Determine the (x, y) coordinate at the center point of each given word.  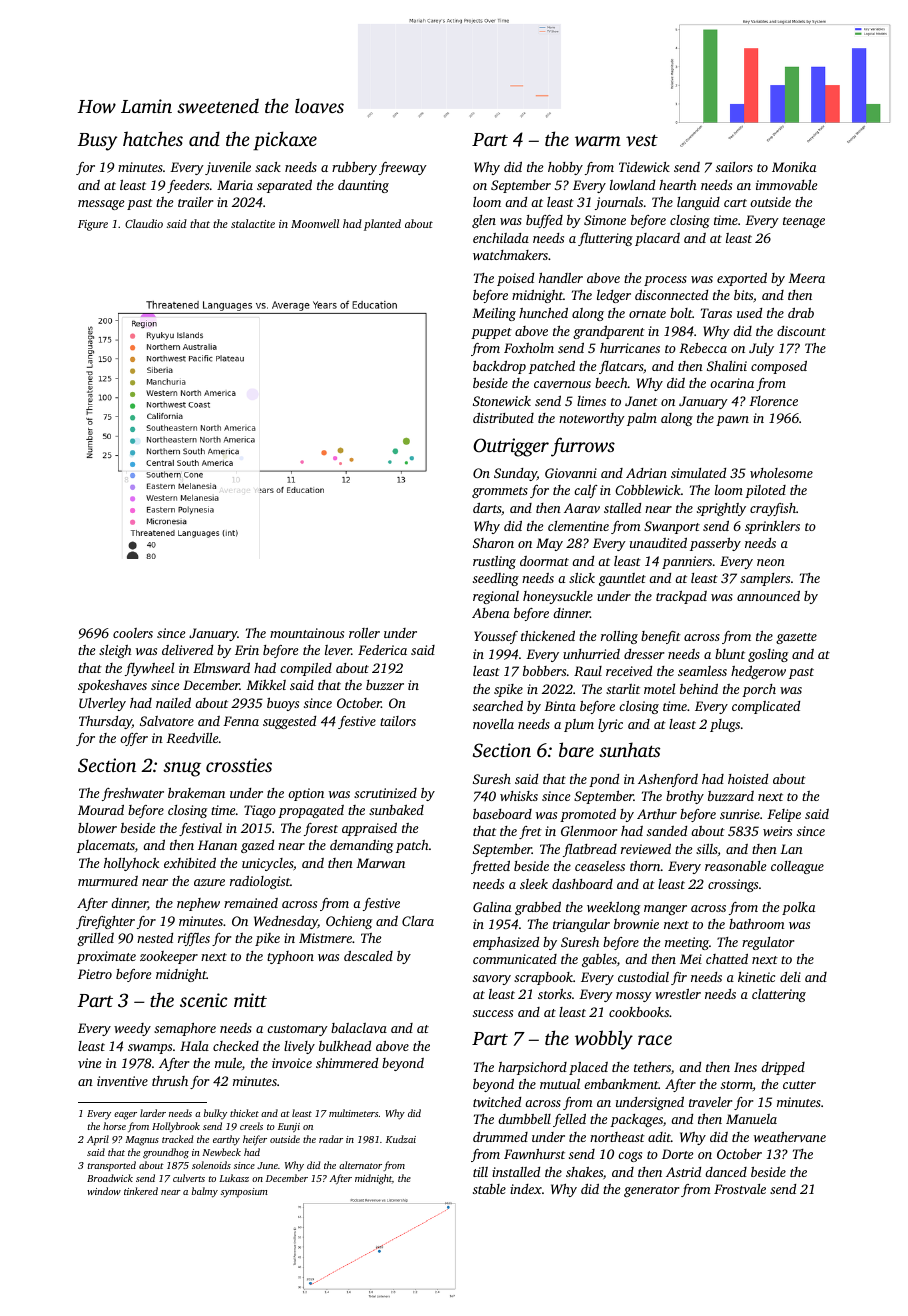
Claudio (144, 223)
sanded (667, 831)
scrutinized (385, 793)
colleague (797, 867)
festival (200, 829)
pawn (732, 421)
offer (134, 739)
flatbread (590, 850)
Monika (794, 167)
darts (487, 508)
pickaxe (285, 141)
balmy (205, 1192)
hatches (153, 138)
